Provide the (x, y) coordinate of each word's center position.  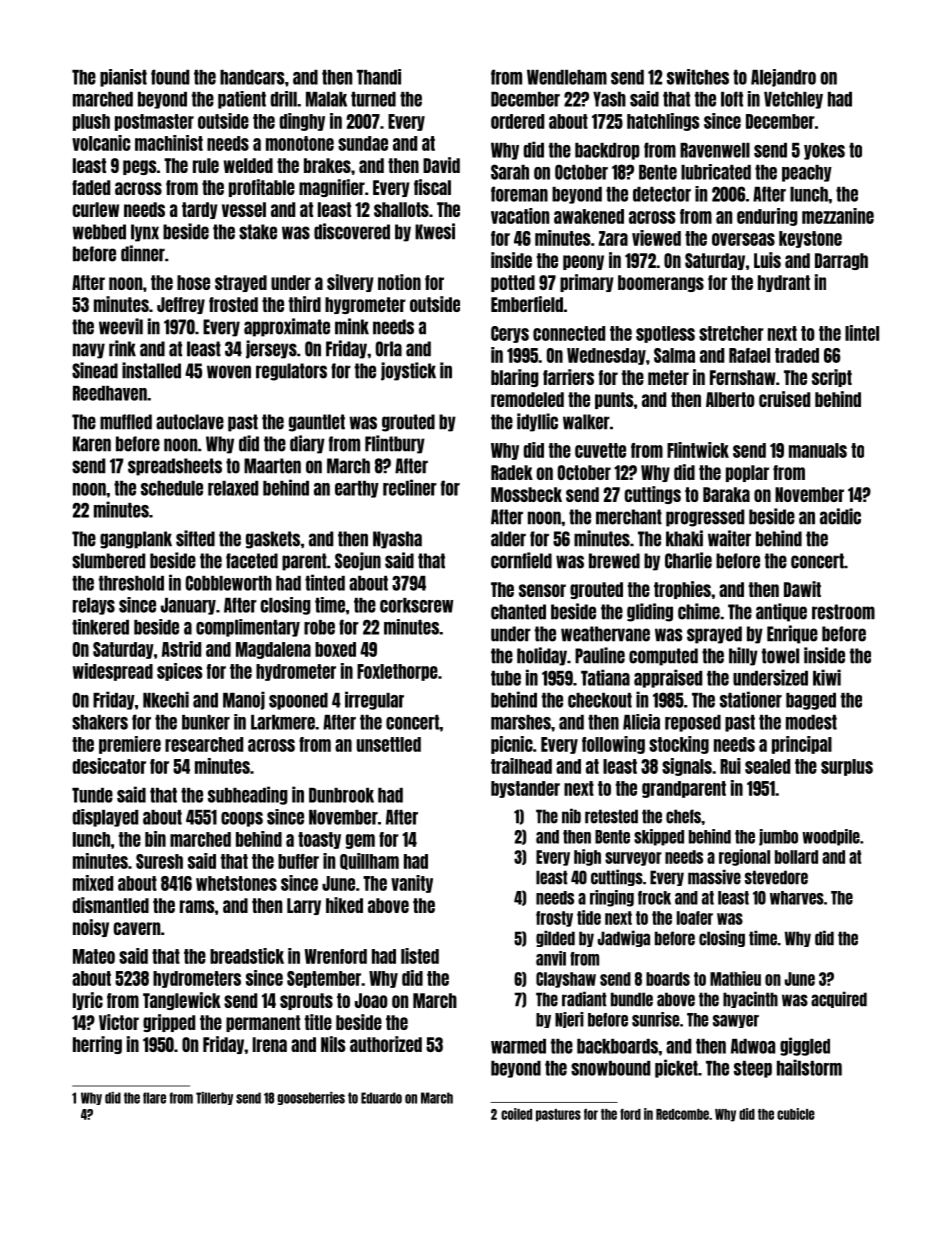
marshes (521, 722)
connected (569, 333)
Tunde (92, 795)
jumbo (778, 837)
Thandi (379, 77)
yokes (824, 151)
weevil (121, 326)
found (170, 77)
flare (154, 1098)
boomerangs (661, 283)
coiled (516, 1114)
